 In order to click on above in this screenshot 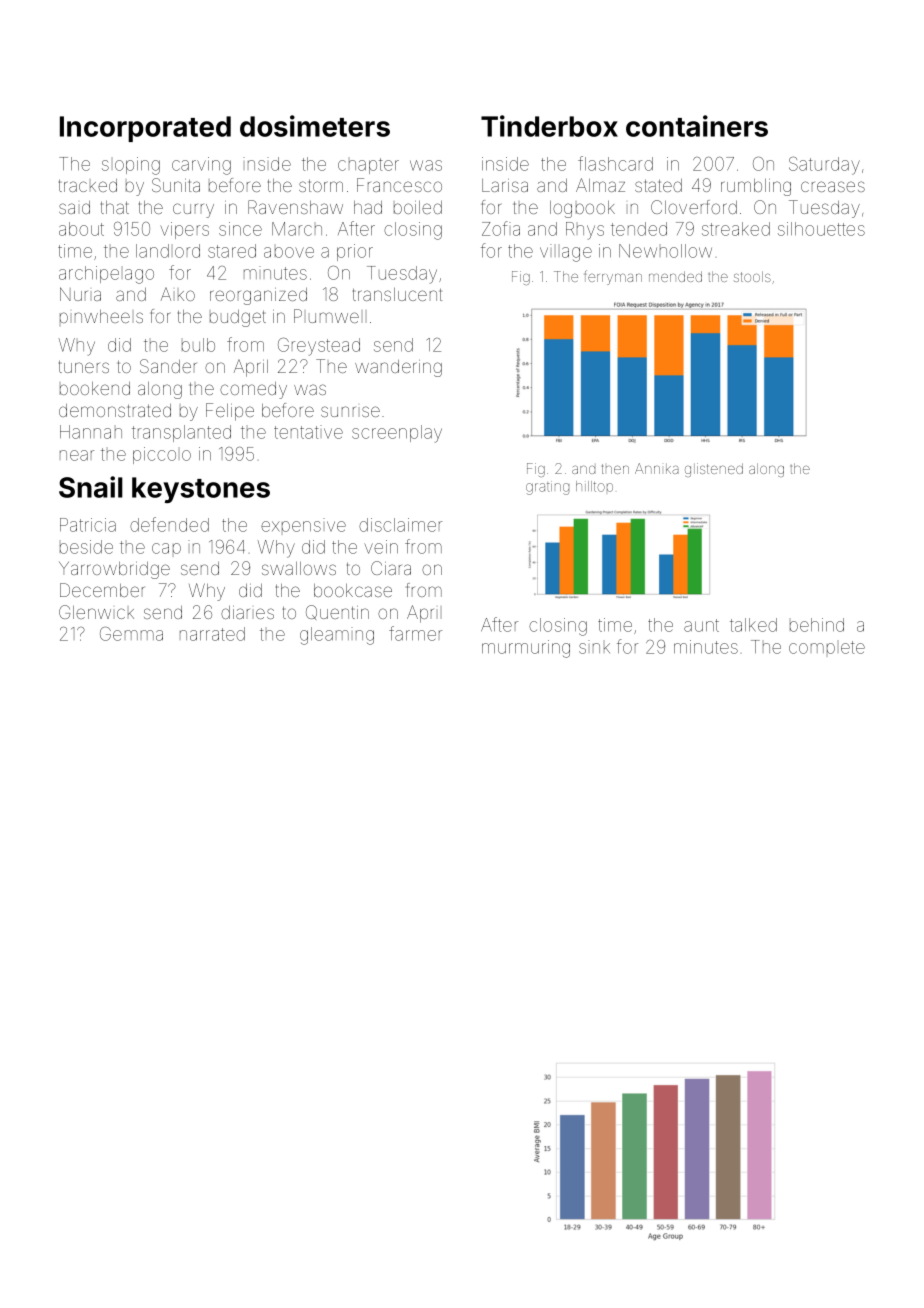, I will do `click(289, 252)`.
